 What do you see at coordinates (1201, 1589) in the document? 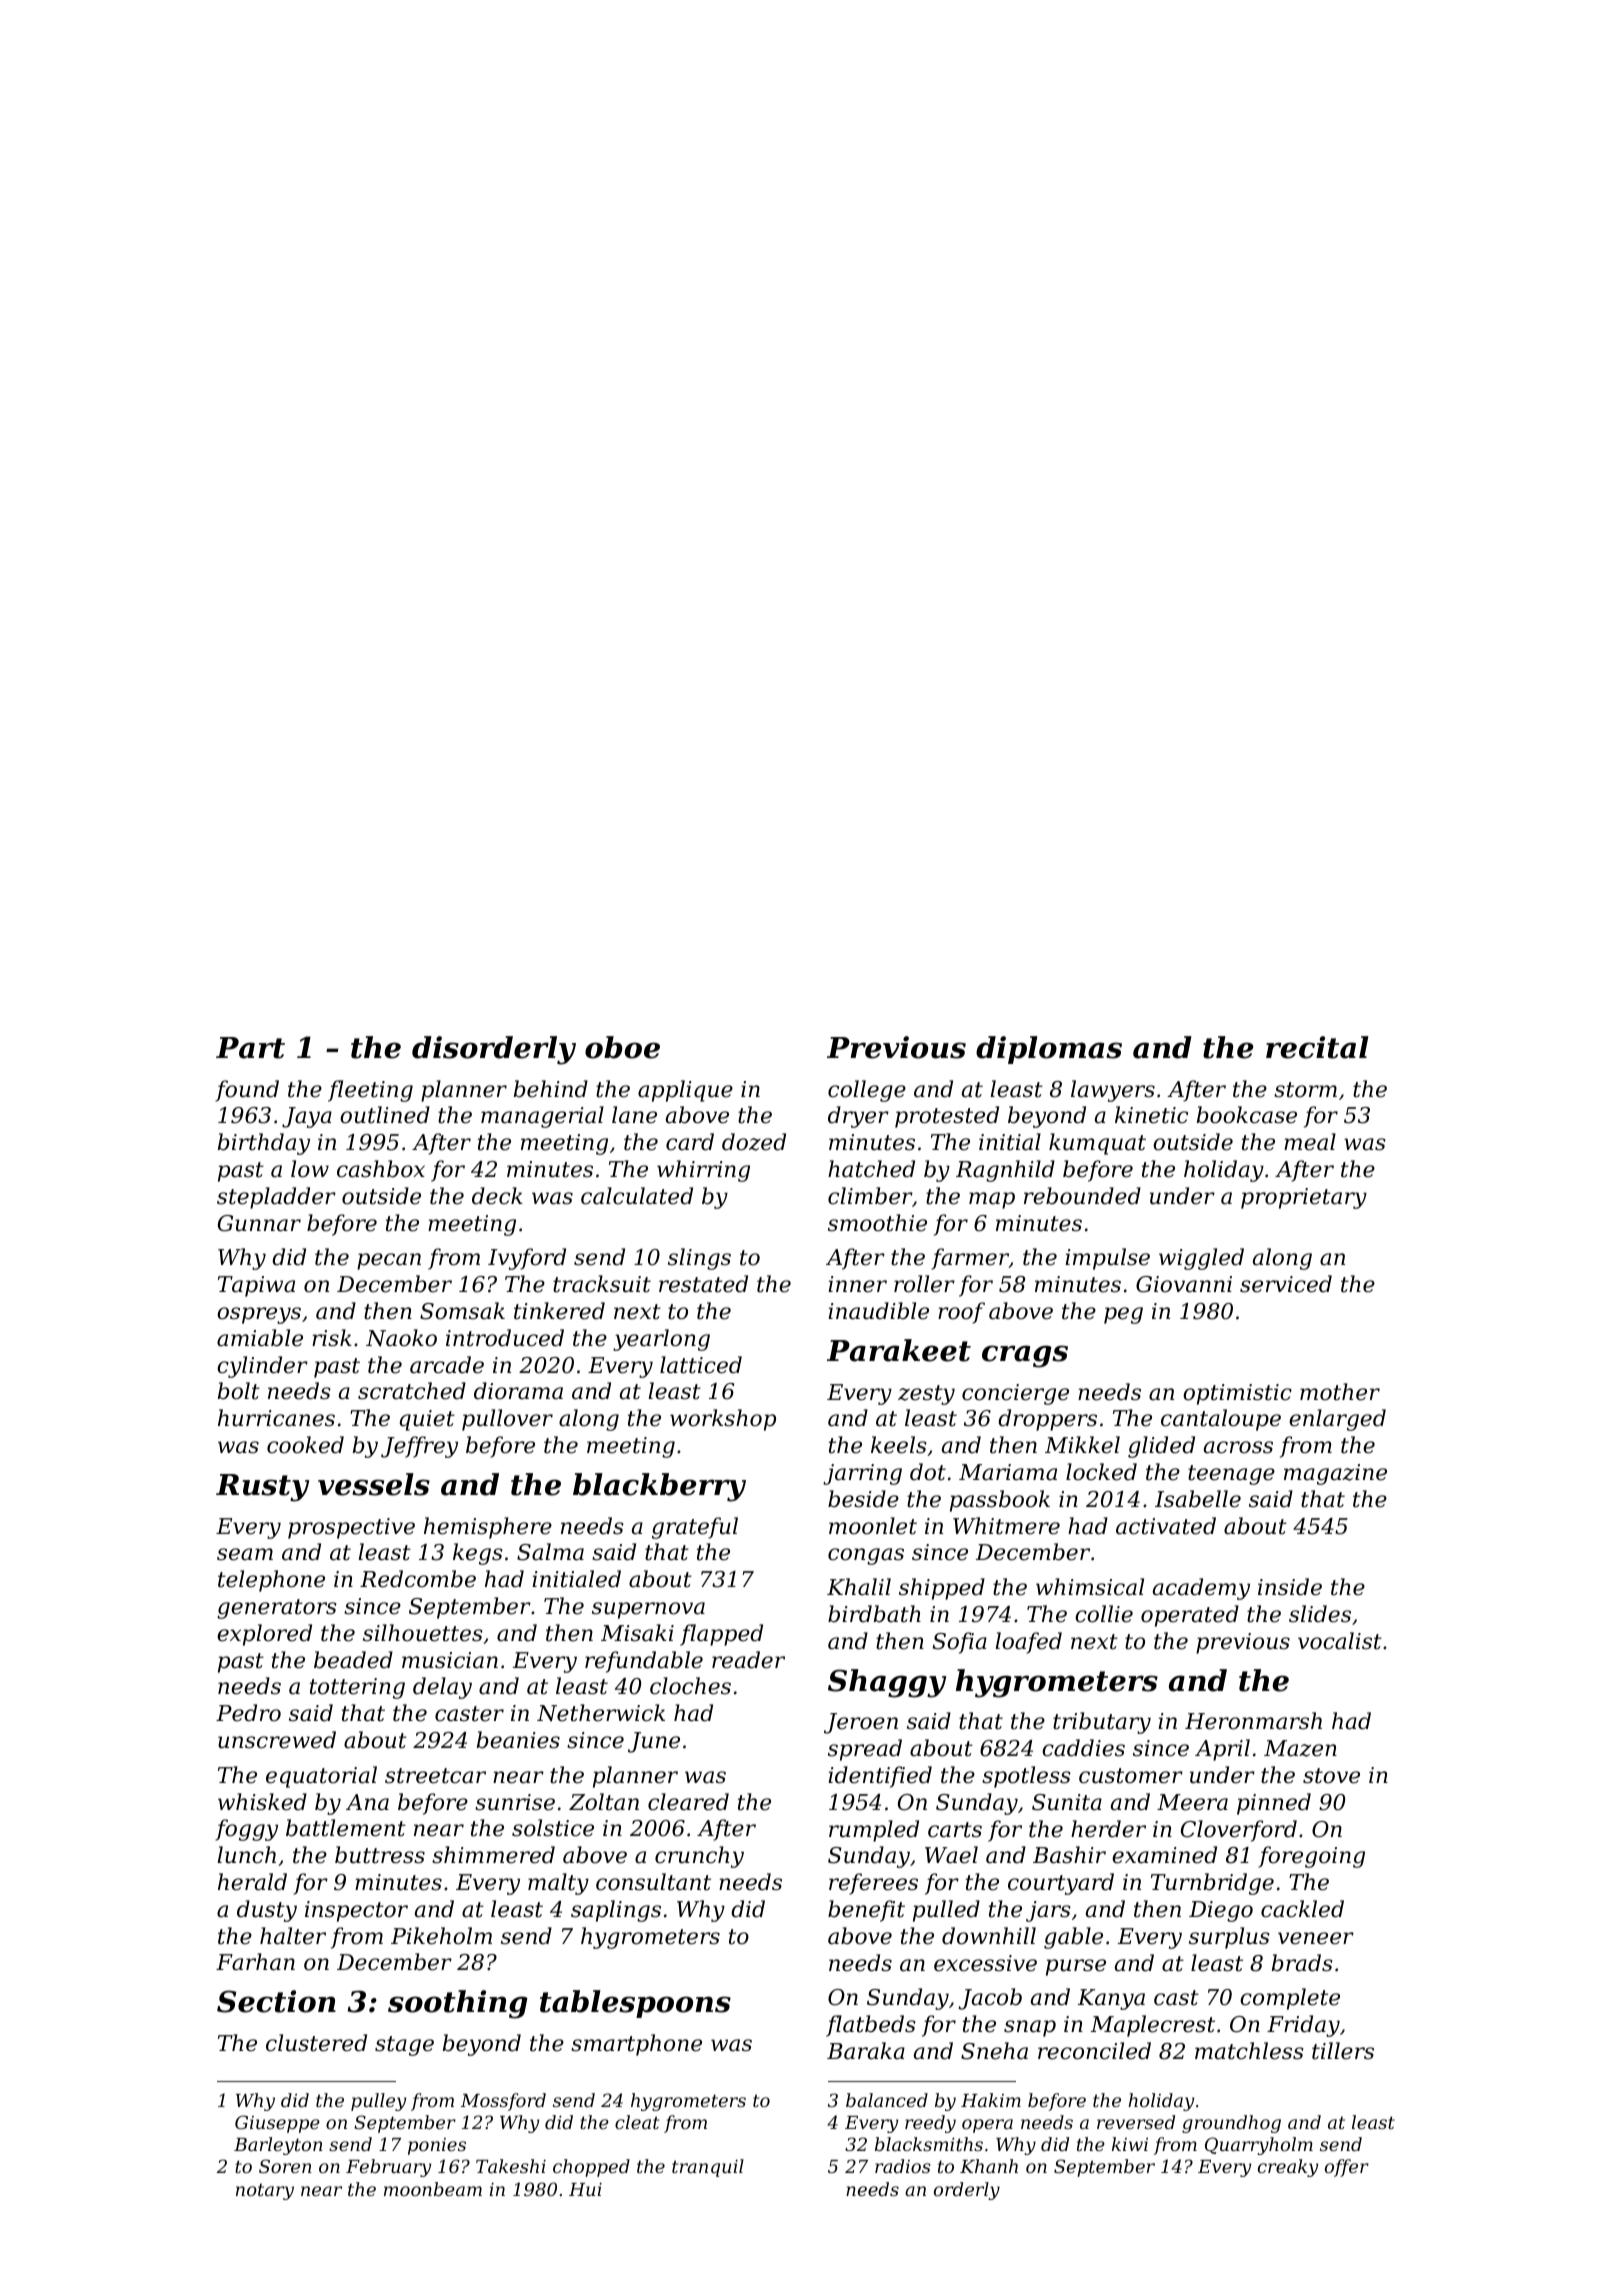
I see `academy` at bounding box center [1201, 1589].
